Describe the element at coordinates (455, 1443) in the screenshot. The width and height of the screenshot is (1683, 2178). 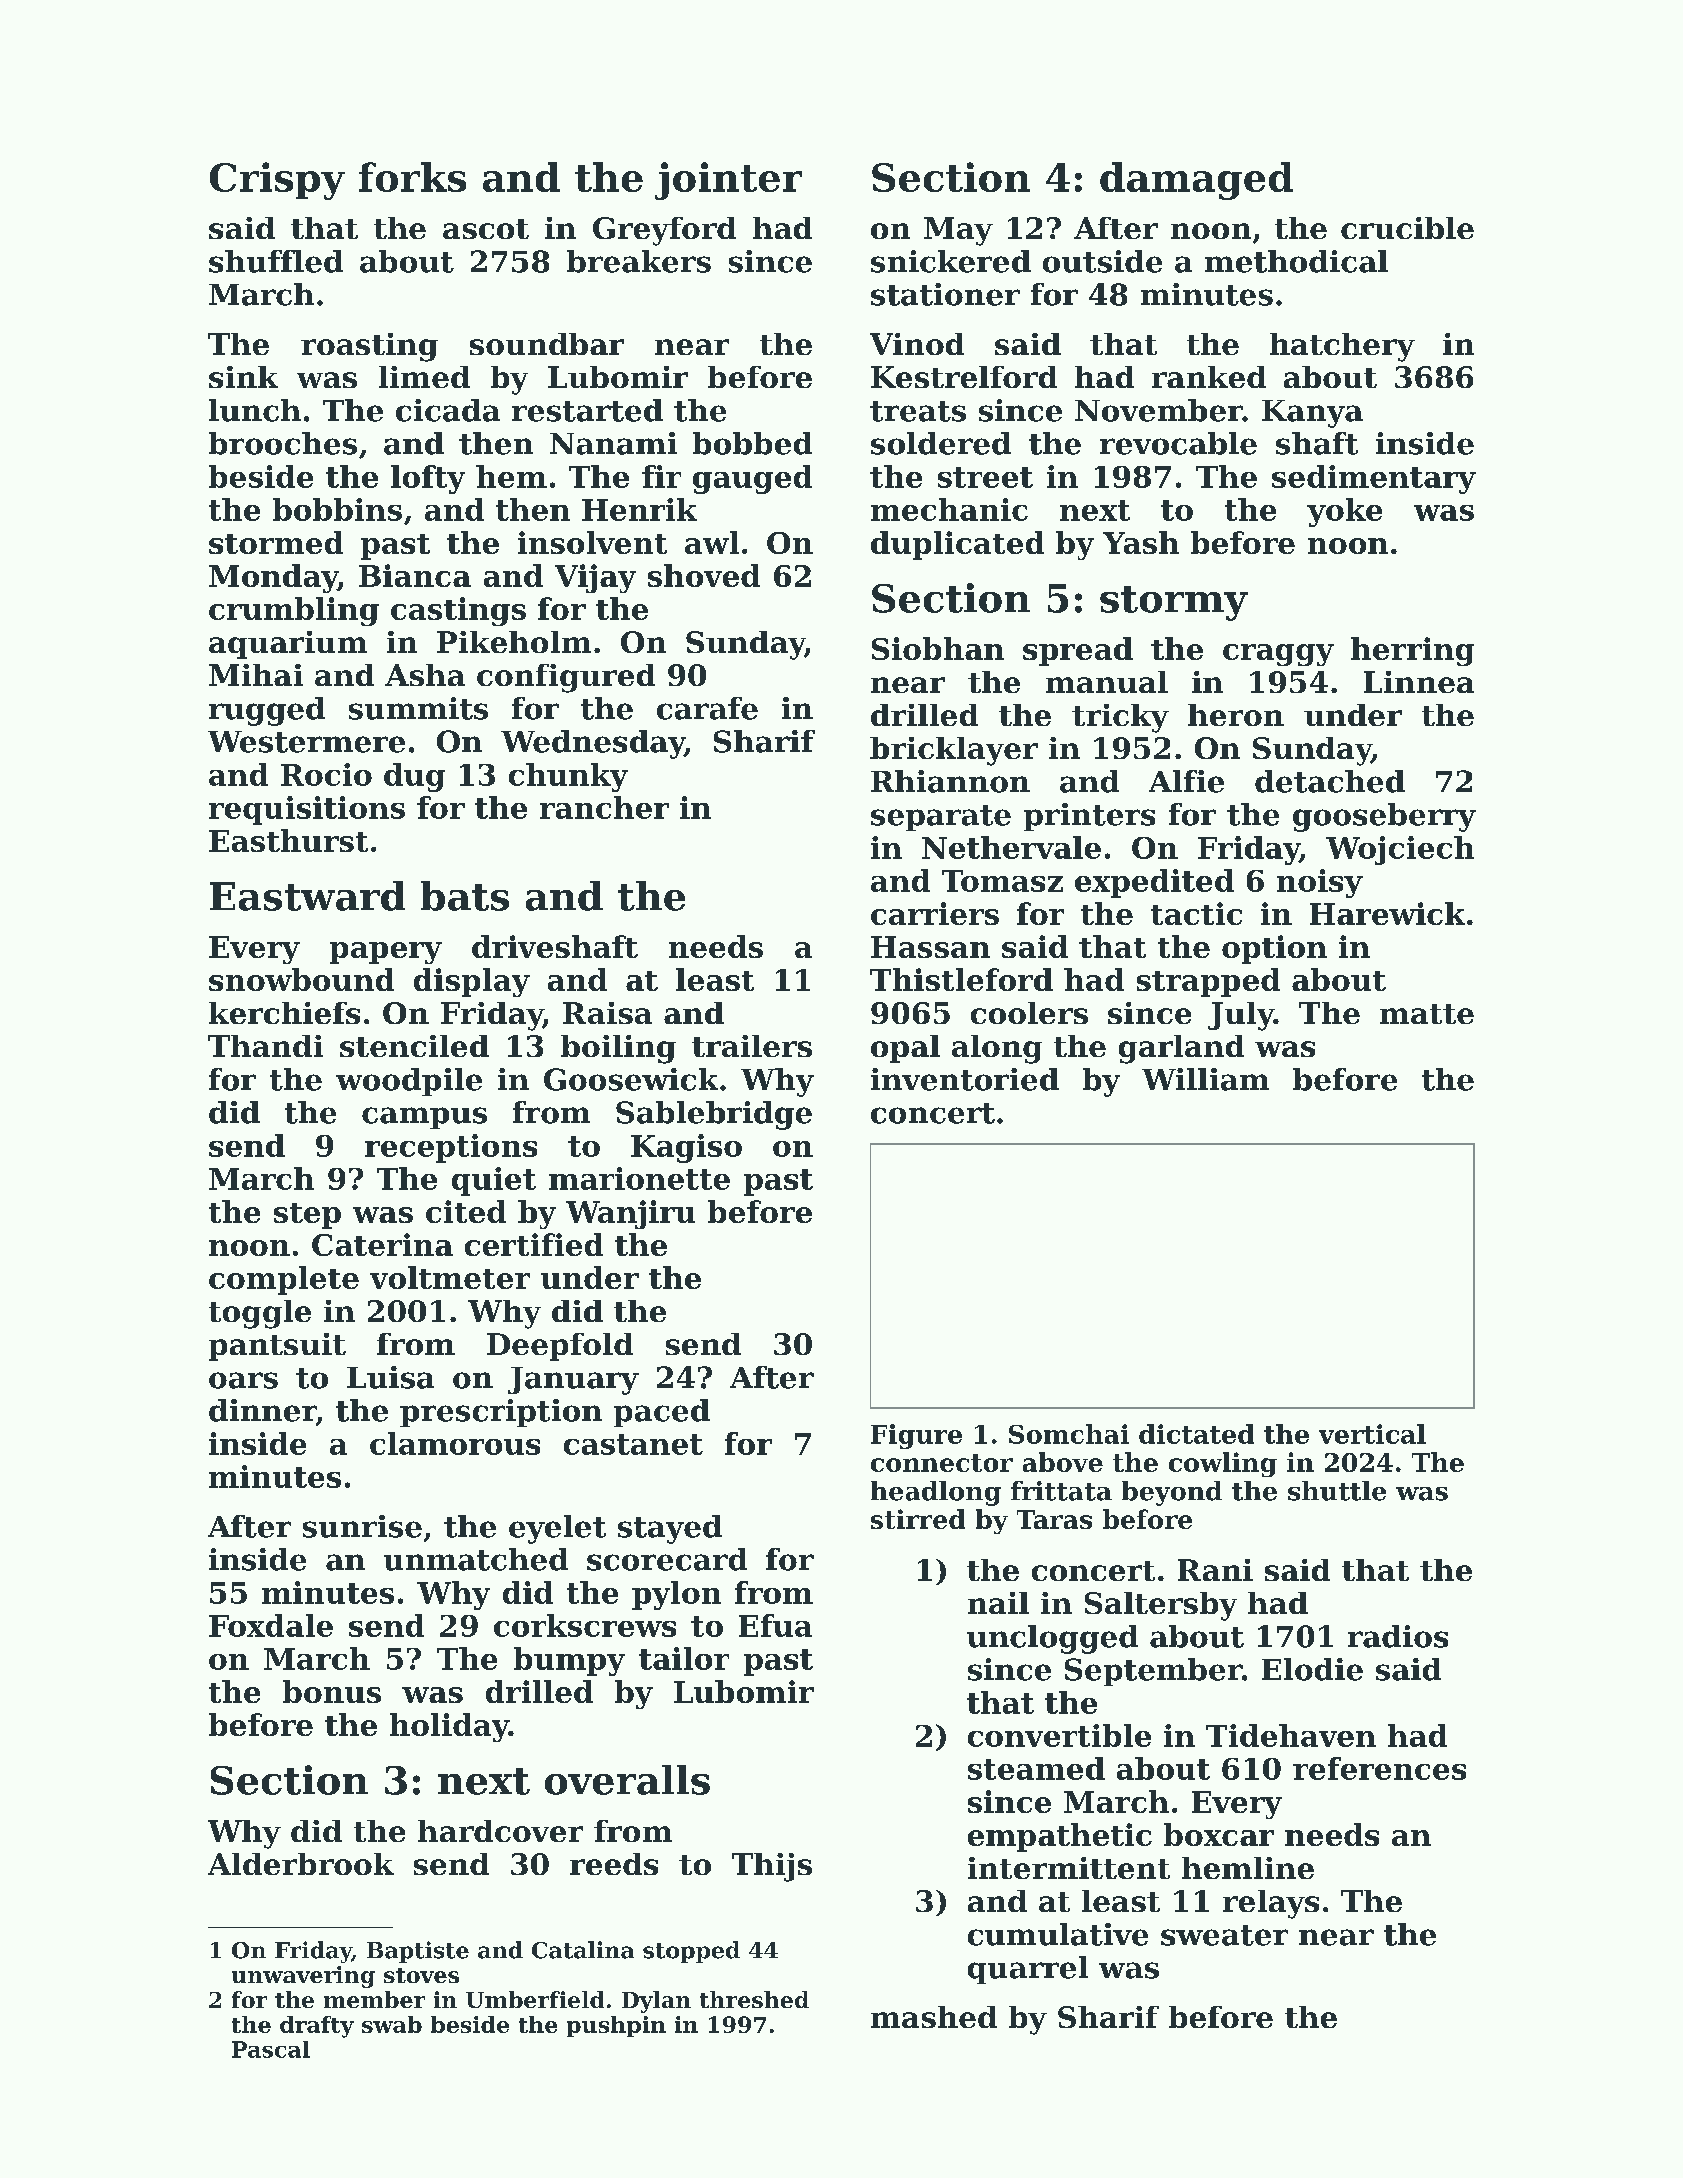
I see `clamorous` at that location.
